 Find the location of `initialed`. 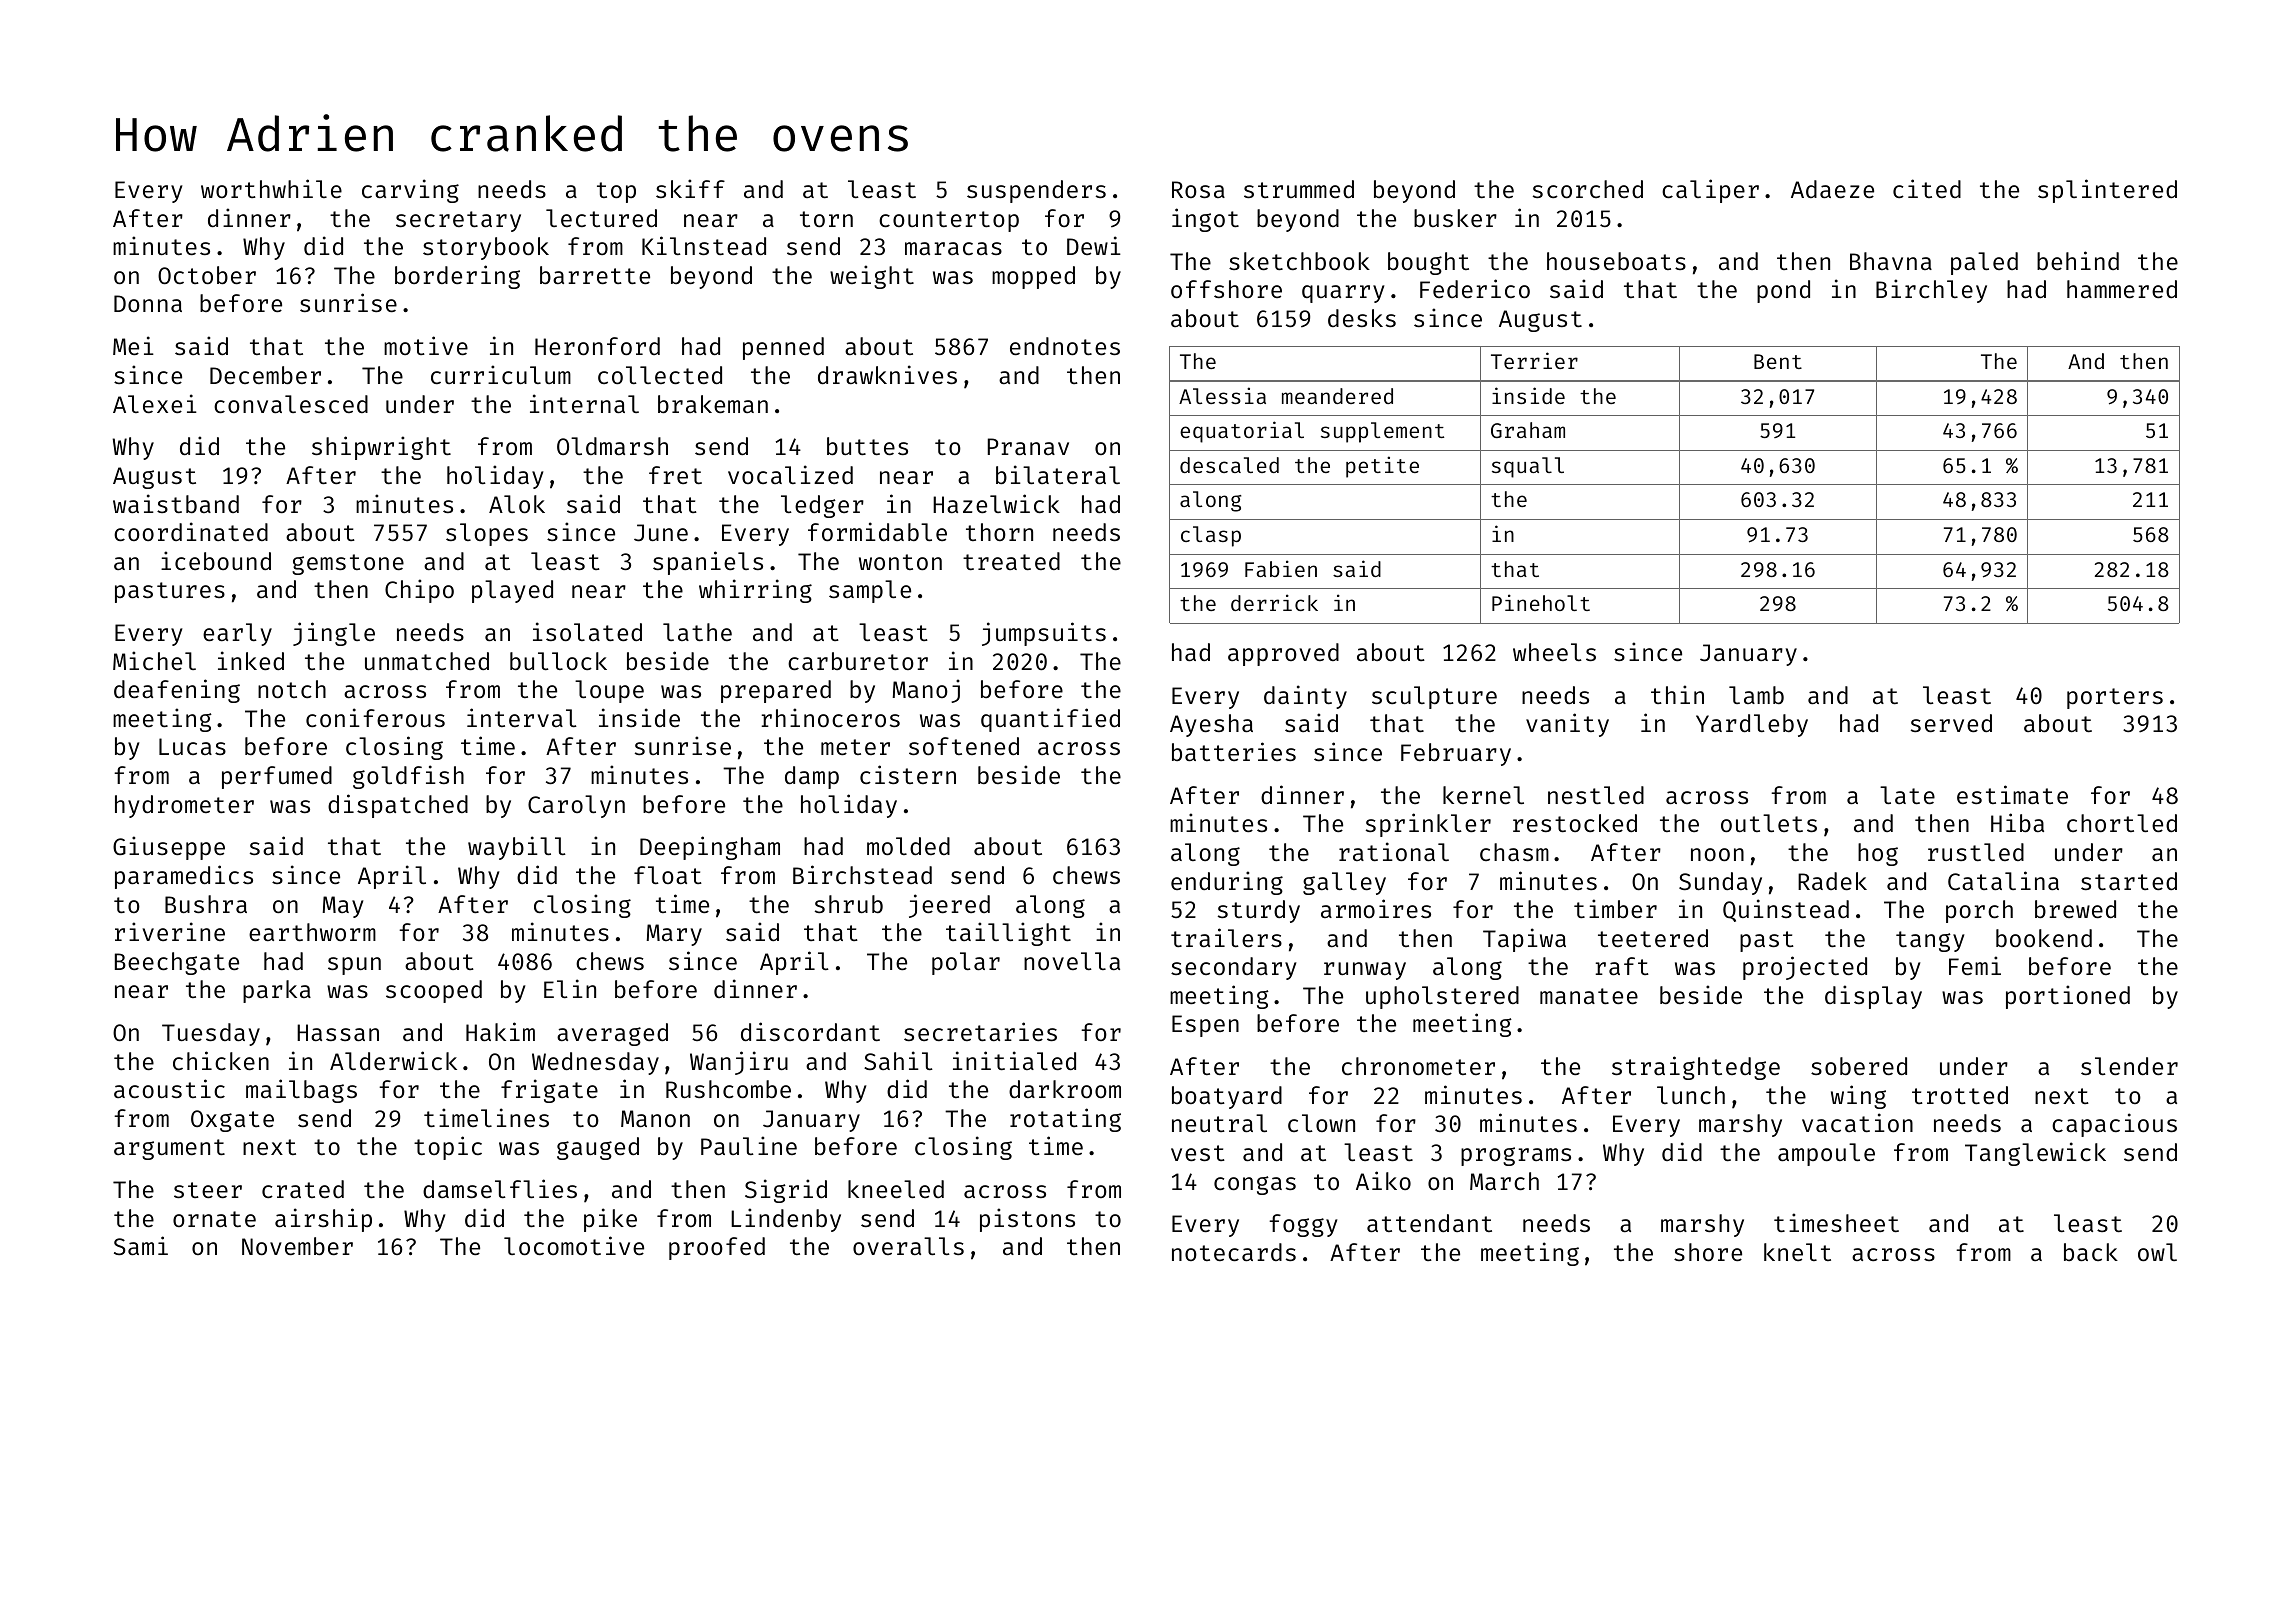

initialed is located at coordinates (1014, 1060).
